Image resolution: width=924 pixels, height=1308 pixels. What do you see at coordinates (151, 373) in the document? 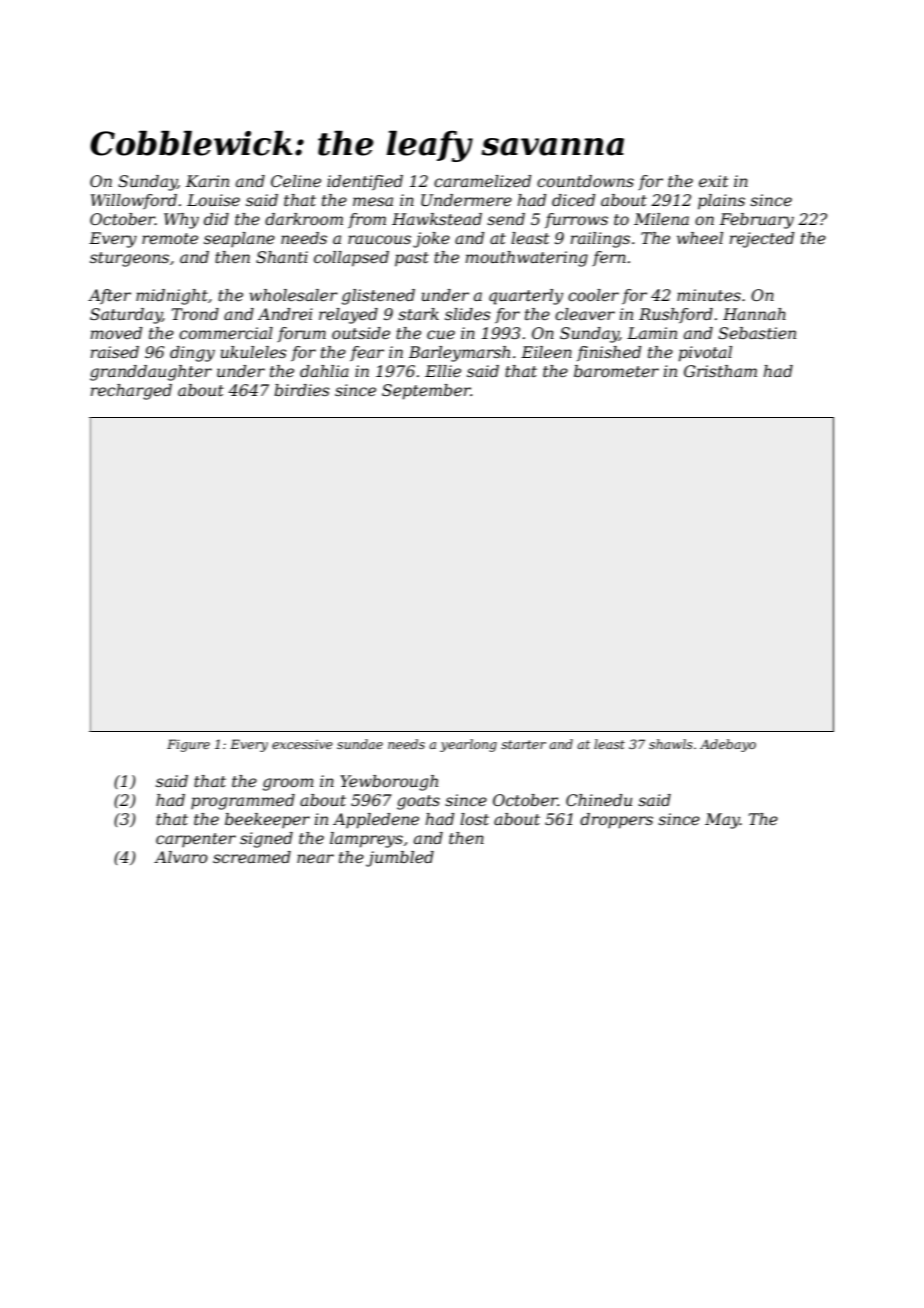
I see `granddaughter` at bounding box center [151, 373].
